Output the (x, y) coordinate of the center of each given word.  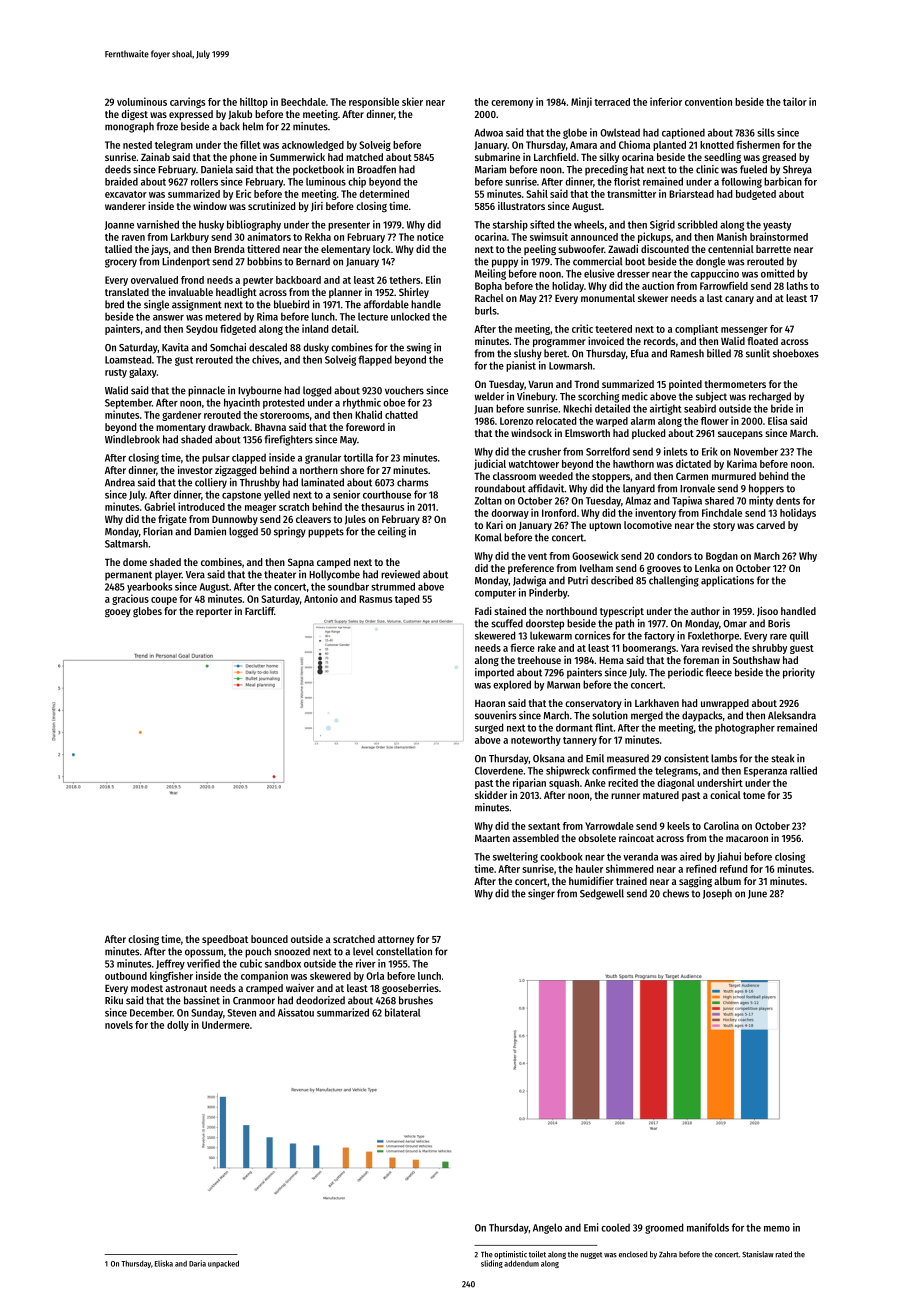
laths (797, 286)
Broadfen (376, 169)
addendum (521, 1263)
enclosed (633, 1254)
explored (512, 685)
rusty (116, 373)
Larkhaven (657, 703)
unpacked (223, 1264)
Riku (114, 1000)
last (715, 298)
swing (419, 348)
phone (243, 158)
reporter (214, 612)
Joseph (717, 894)
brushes (416, 1000)
